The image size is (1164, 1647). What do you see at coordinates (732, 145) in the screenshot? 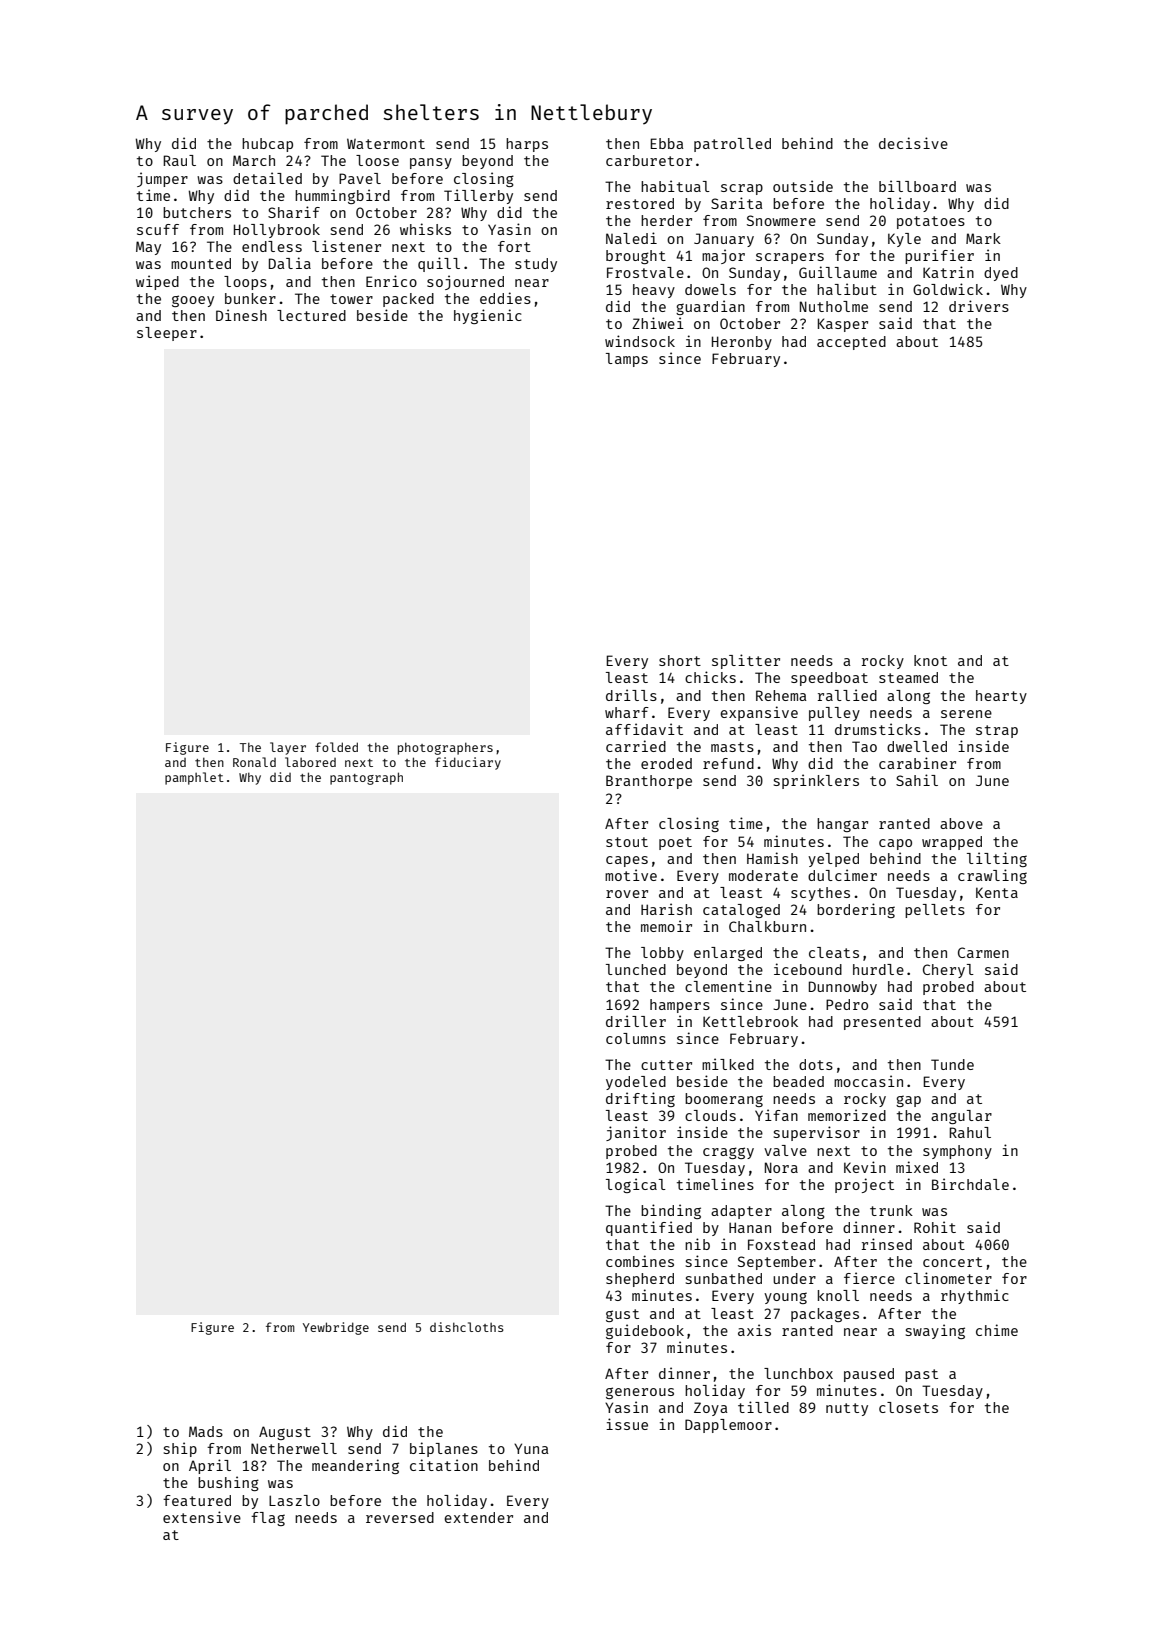
I see `patrolled` at bounding box center [732, 145].
